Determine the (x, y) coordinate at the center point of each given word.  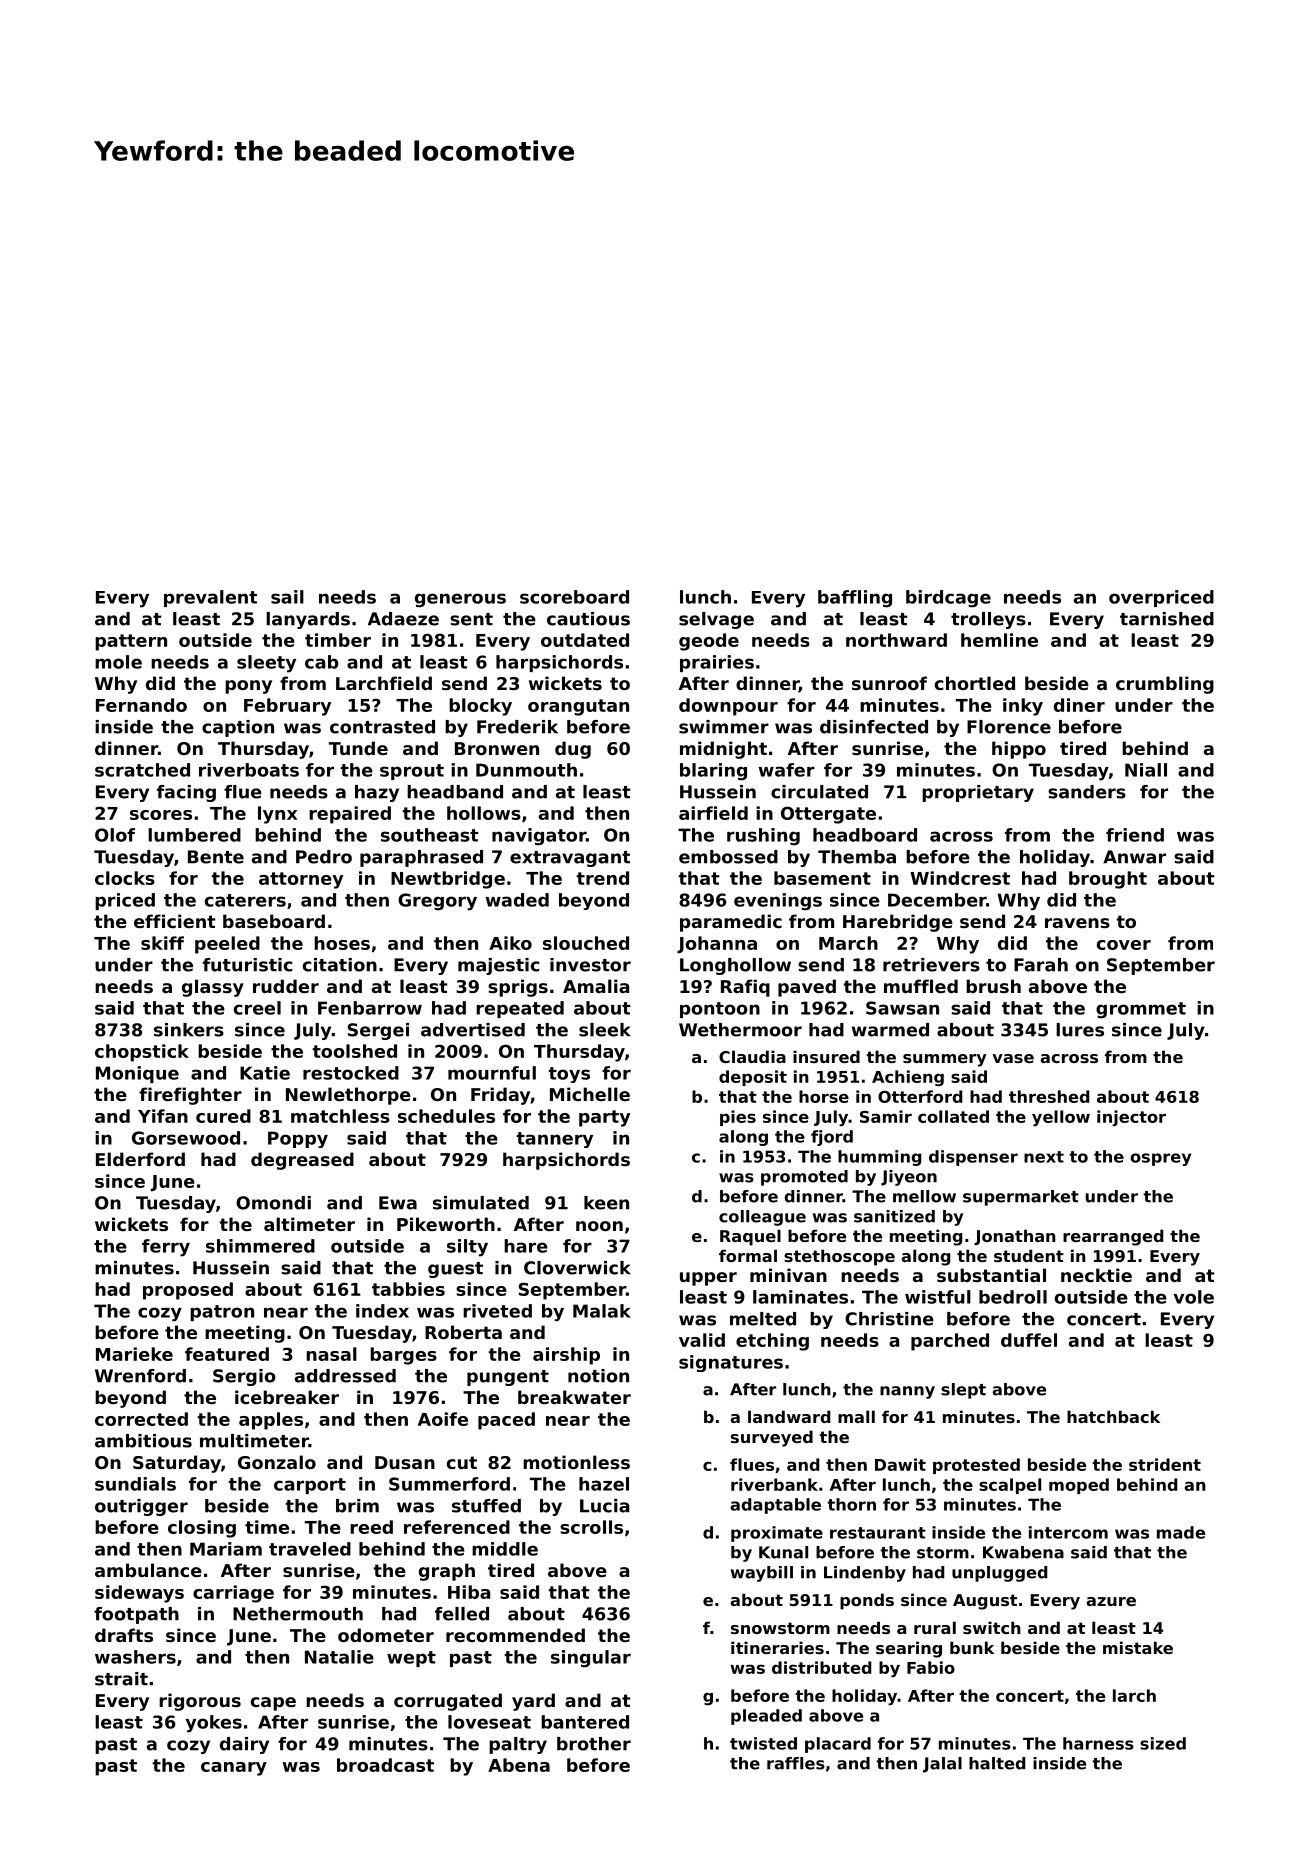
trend (602, 878)
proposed (188, 1291)
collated (953, 1116)
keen (606, 1203)
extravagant (570, 859)
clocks (125, 878)
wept (411, 1659)
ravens (1077, 923)
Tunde (358, 748)
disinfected (874, 727)
